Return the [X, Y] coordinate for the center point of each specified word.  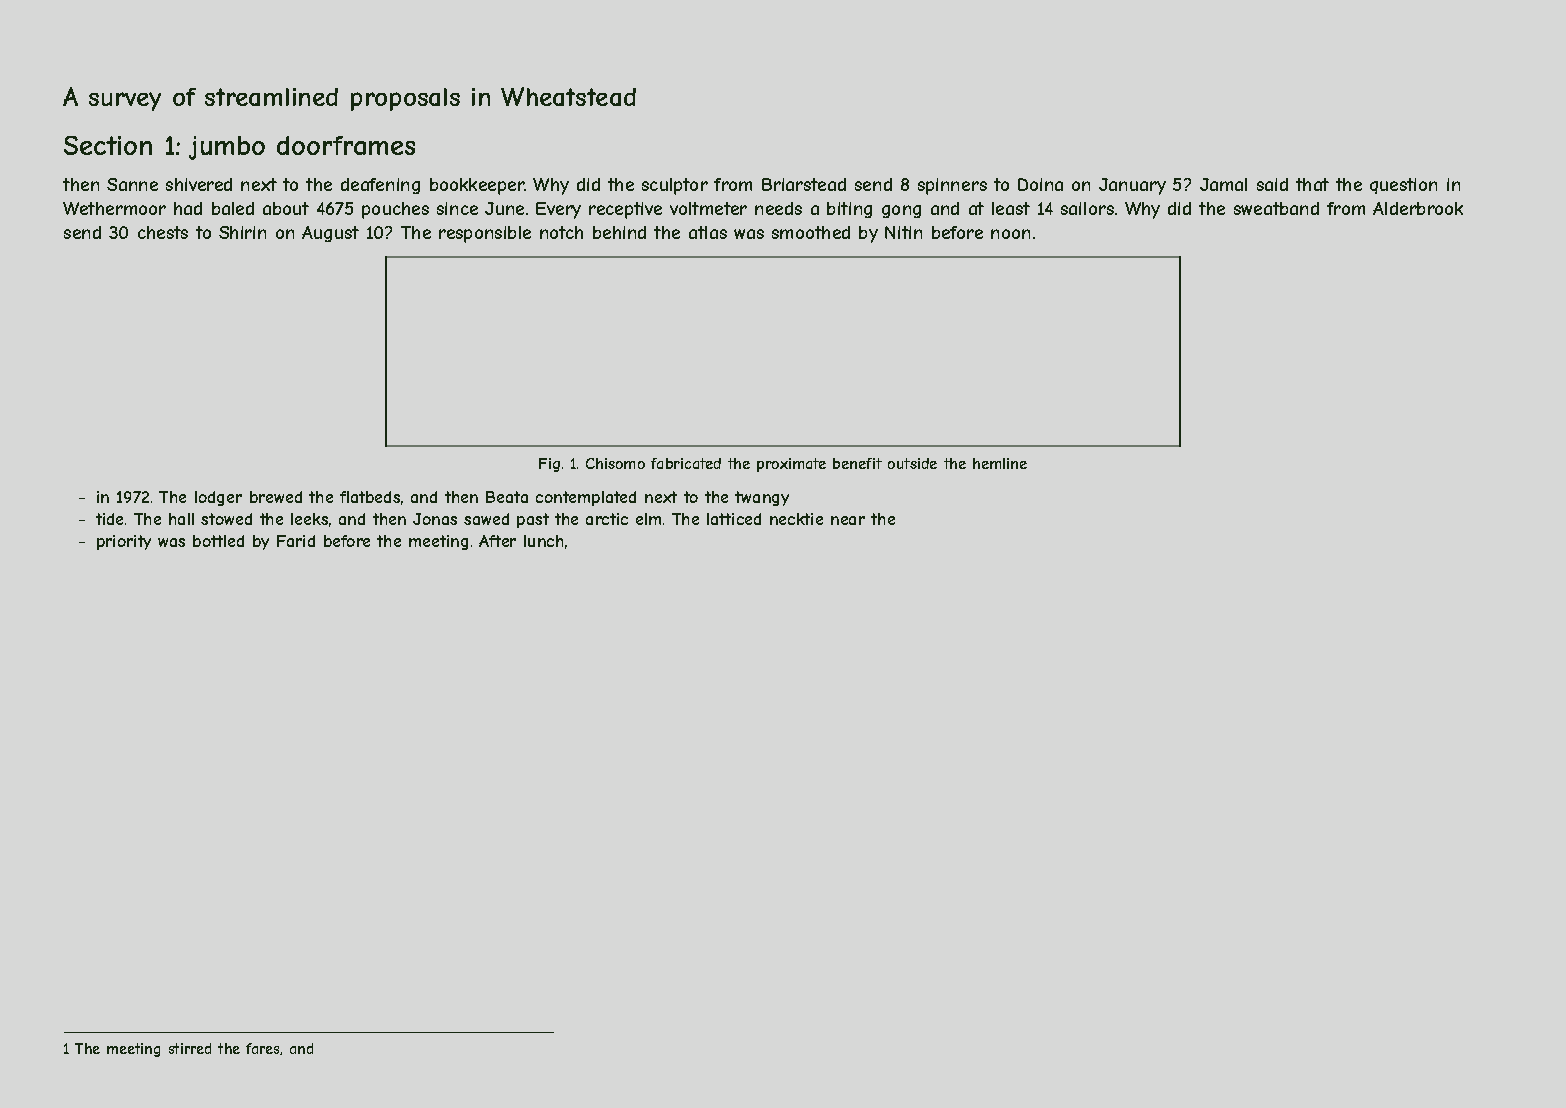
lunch [543, 541]
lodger [218, 498]
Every [558, 210]
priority [124, 542]
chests [163, 232]
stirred [190, 1048]
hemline [1000, 463]
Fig [549, 465]
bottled [218, 541]
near [848, 520]
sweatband [1276, 208]
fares [262, 1048]
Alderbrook [1418, 208]
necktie [796, 519]
